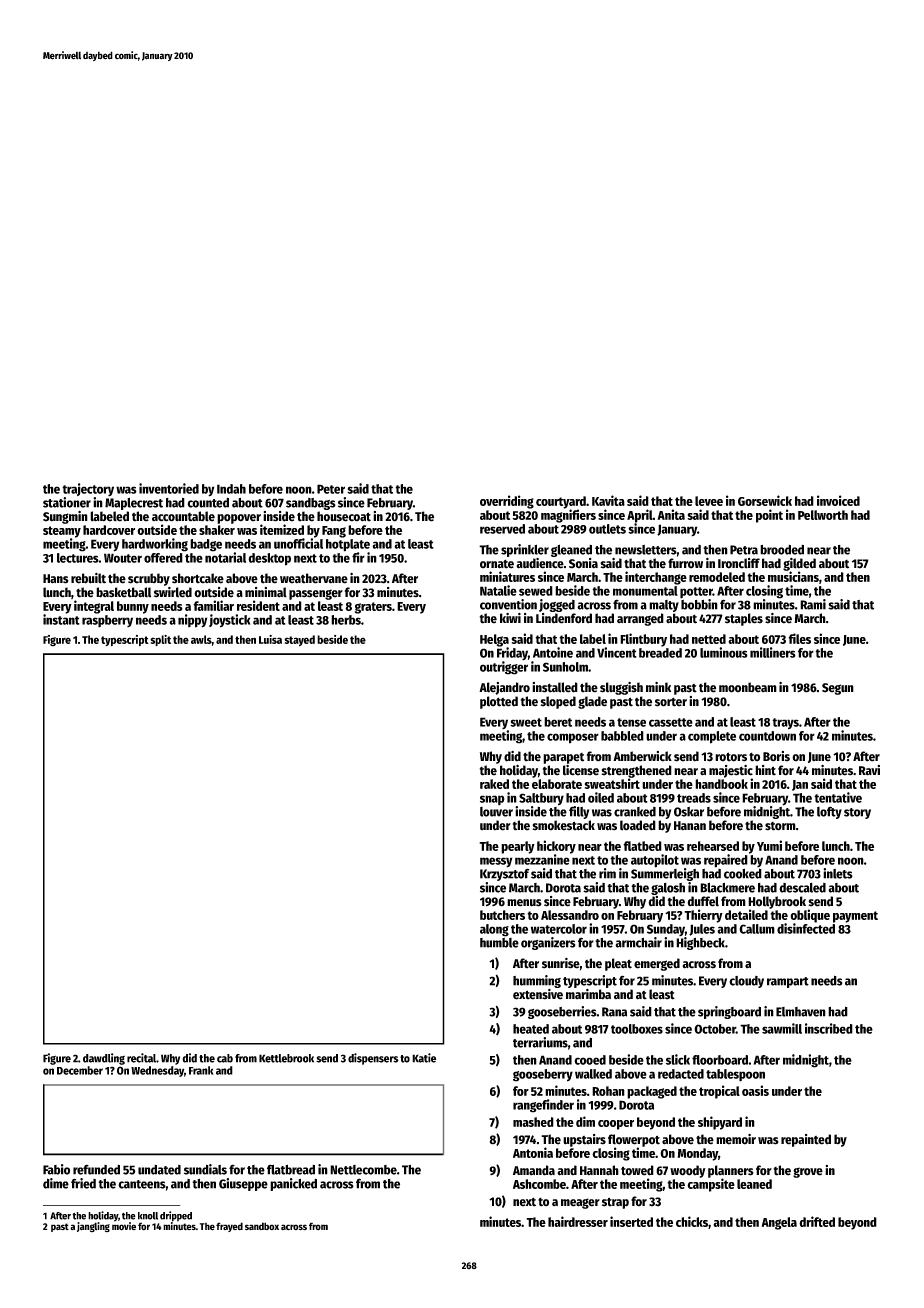 The image size is (924, 1308). What do you see at coordinates (518, 847) in the screenshot?
I see `pearly` at bounding box center [518, 847].
